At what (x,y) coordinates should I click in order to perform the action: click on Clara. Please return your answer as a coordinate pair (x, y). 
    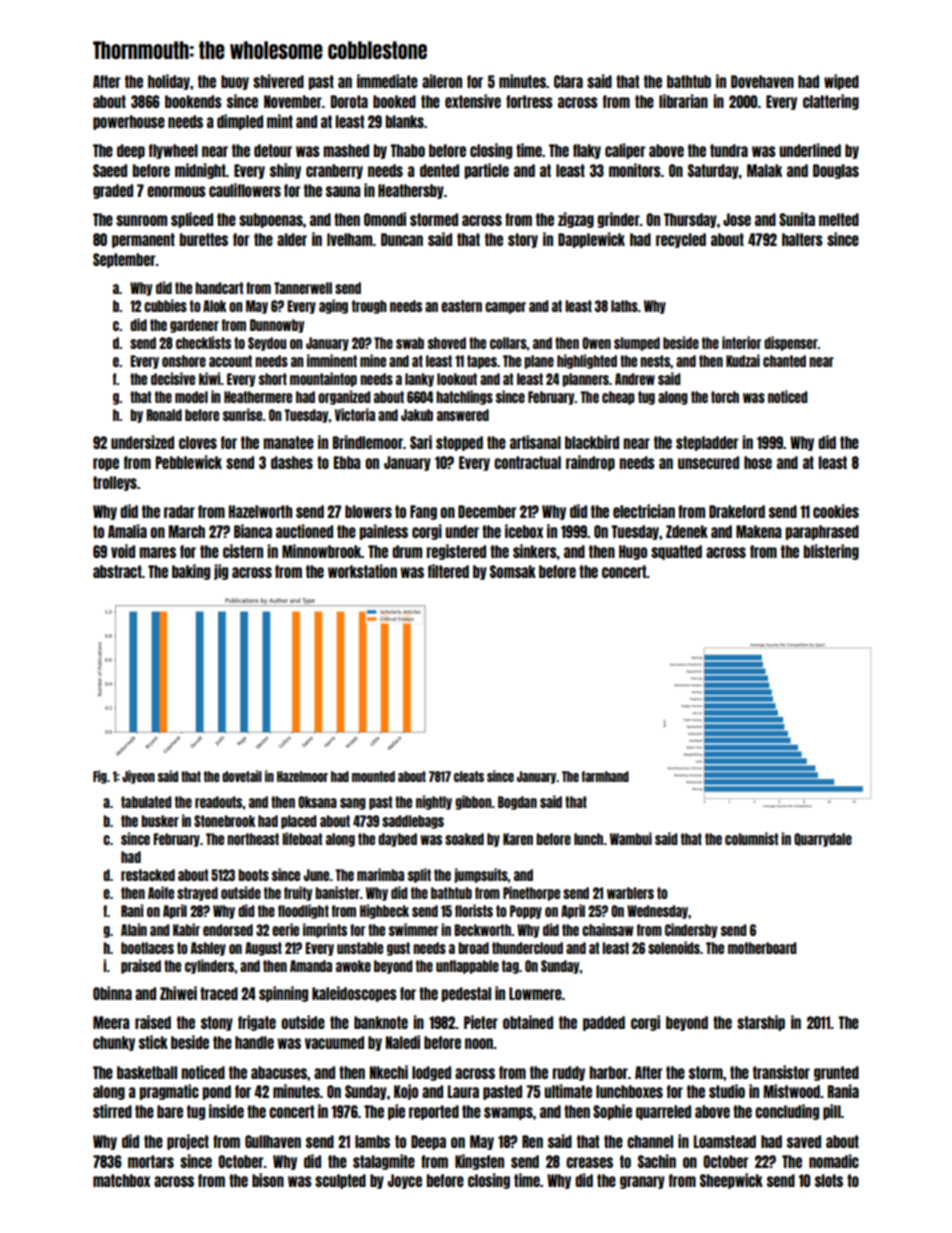
    Looking at the image, I should click on (568, 81).
